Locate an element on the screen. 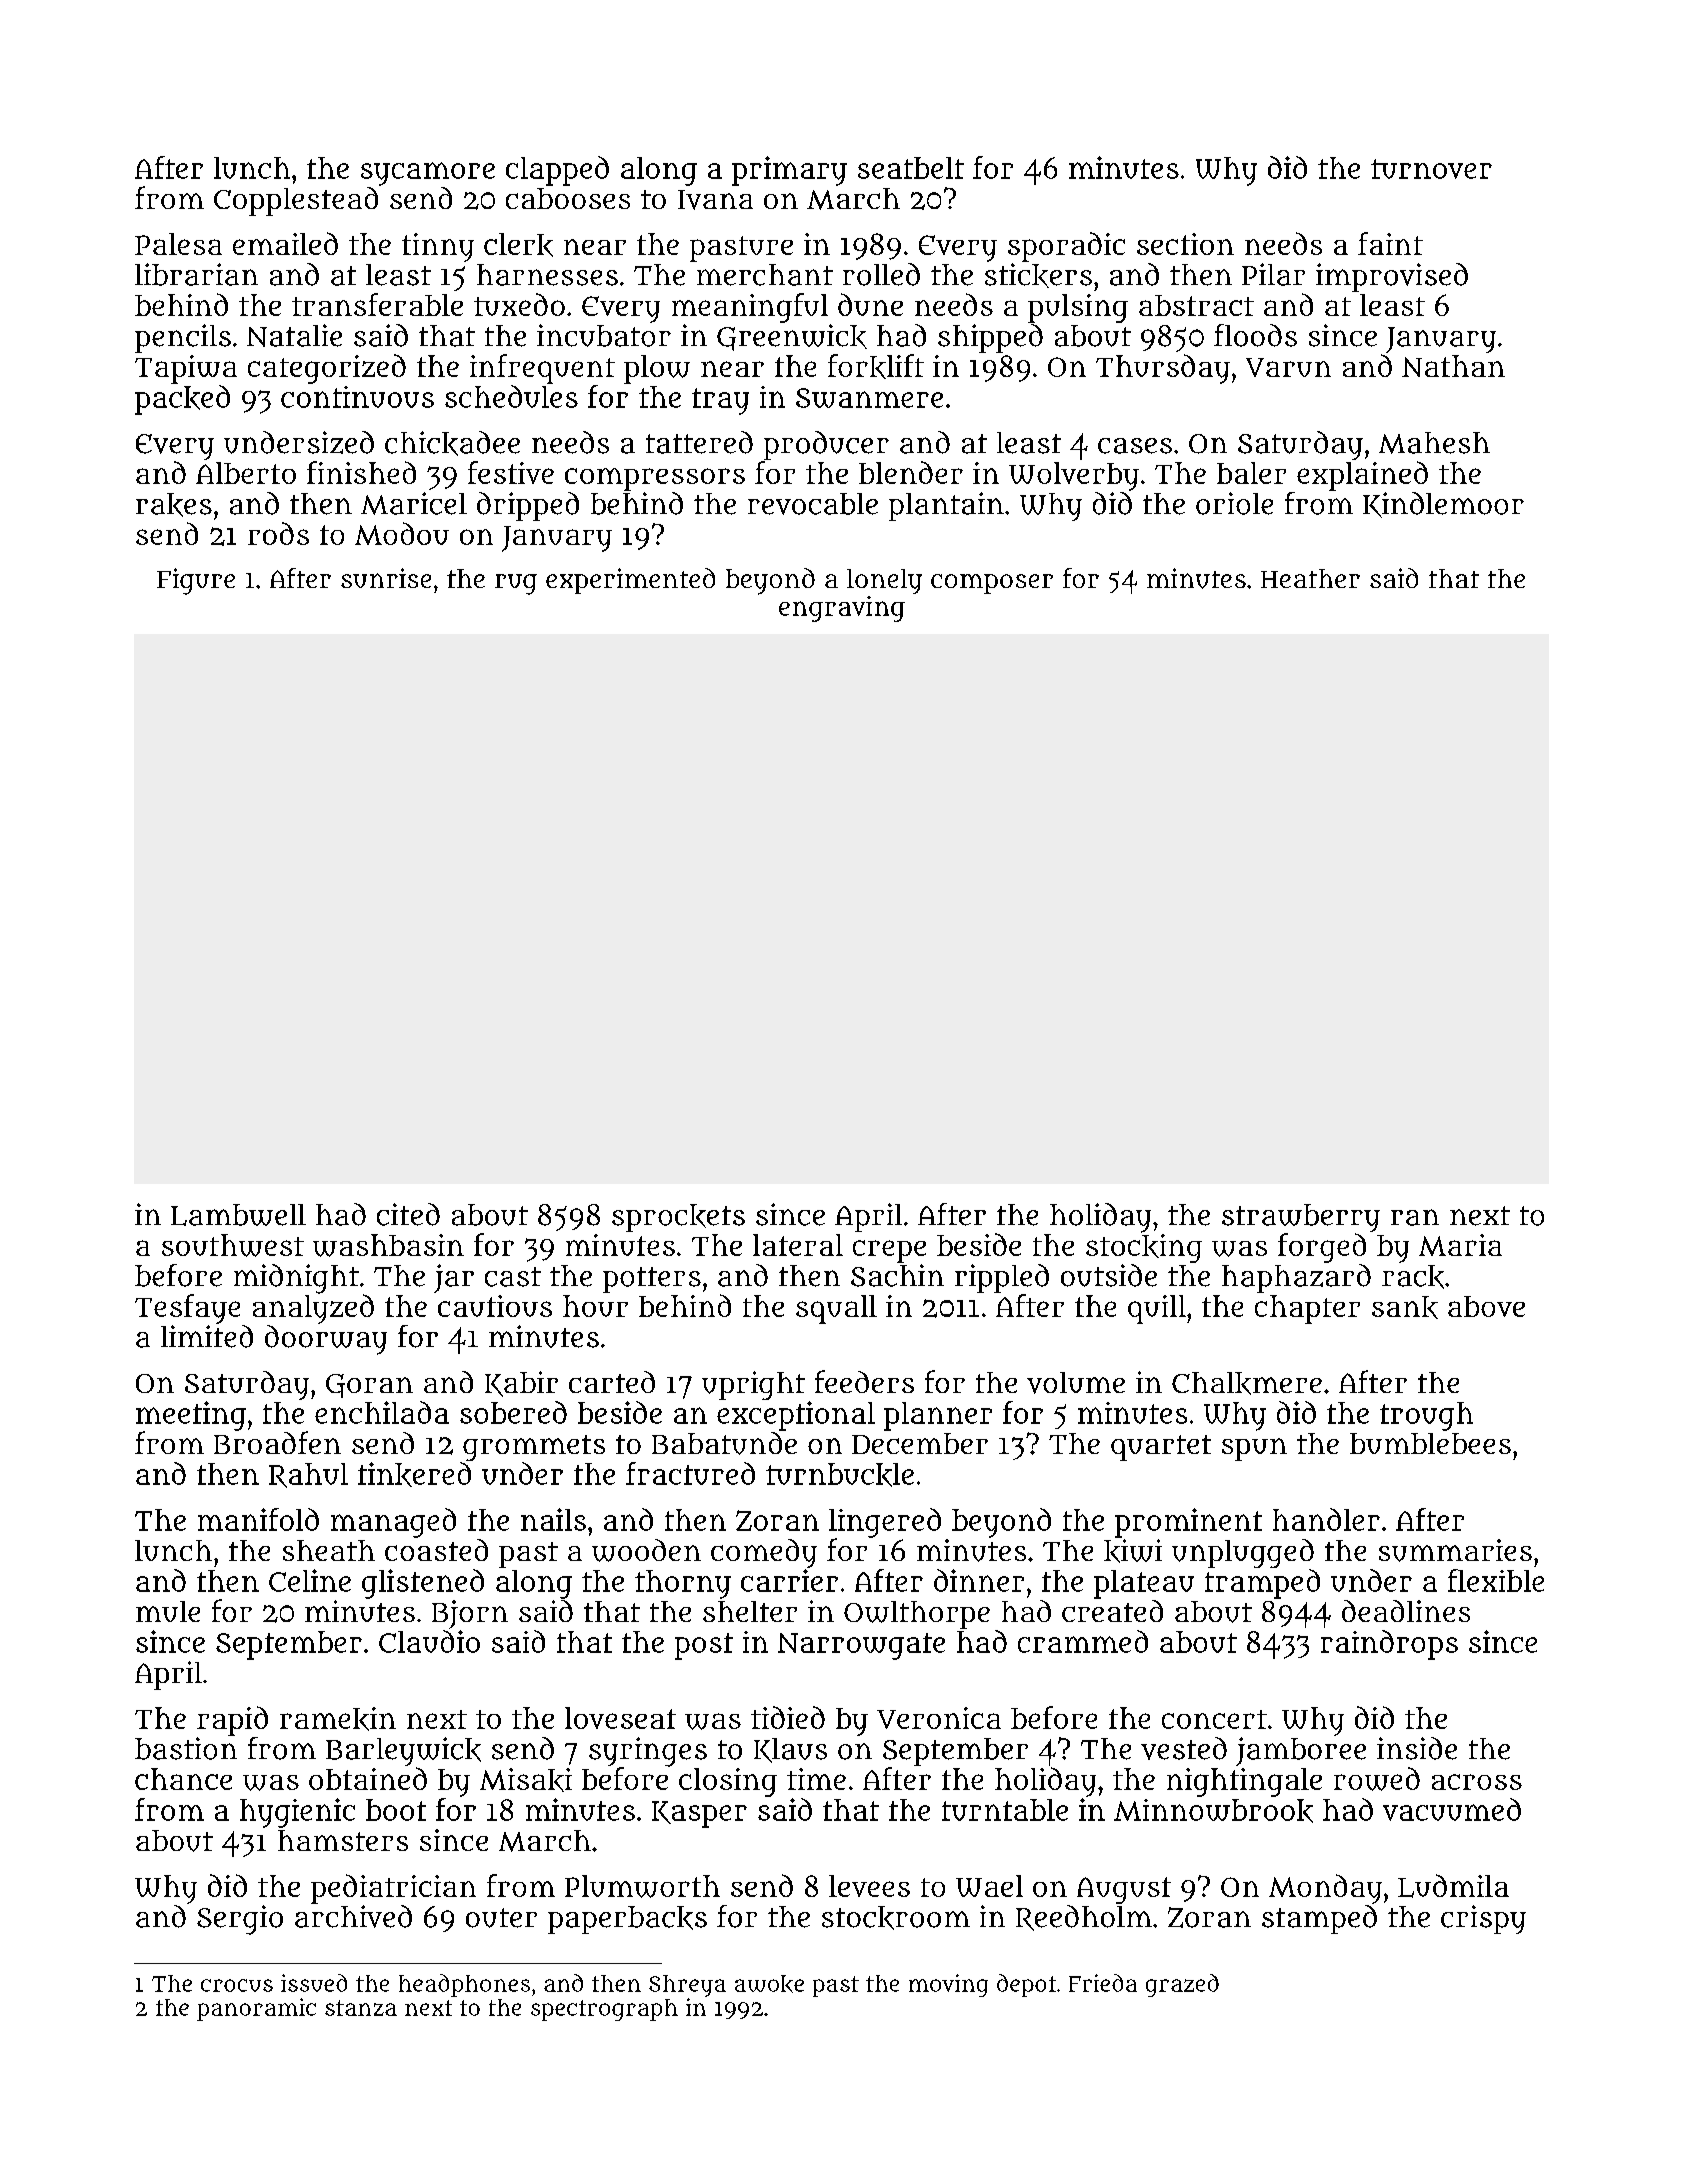 Image resolution: width=1683 pixels, height=2178 pixels. experimented is located at coordinates (630, 581).
